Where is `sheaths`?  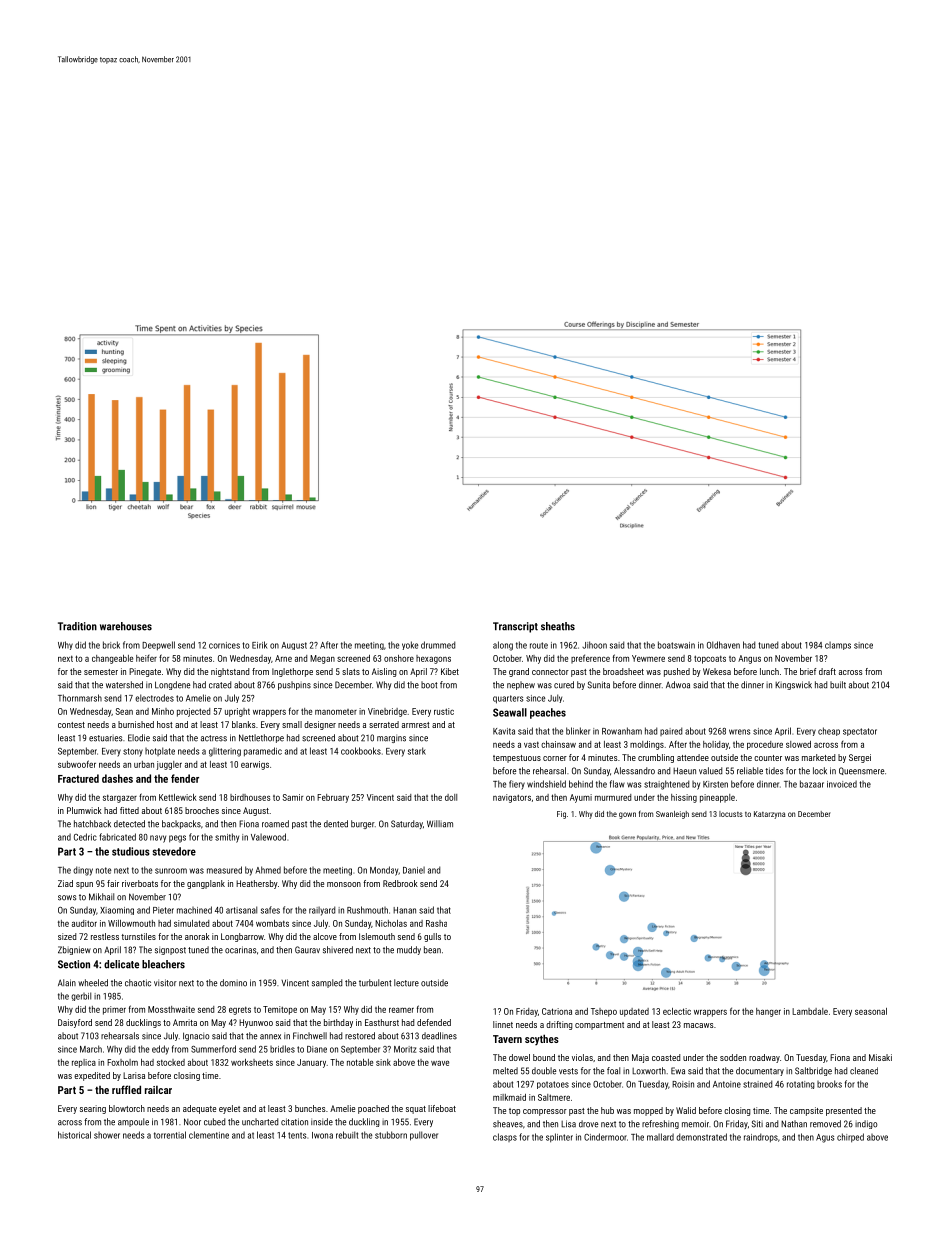 sheaths is located at coordinates (558, 626).
